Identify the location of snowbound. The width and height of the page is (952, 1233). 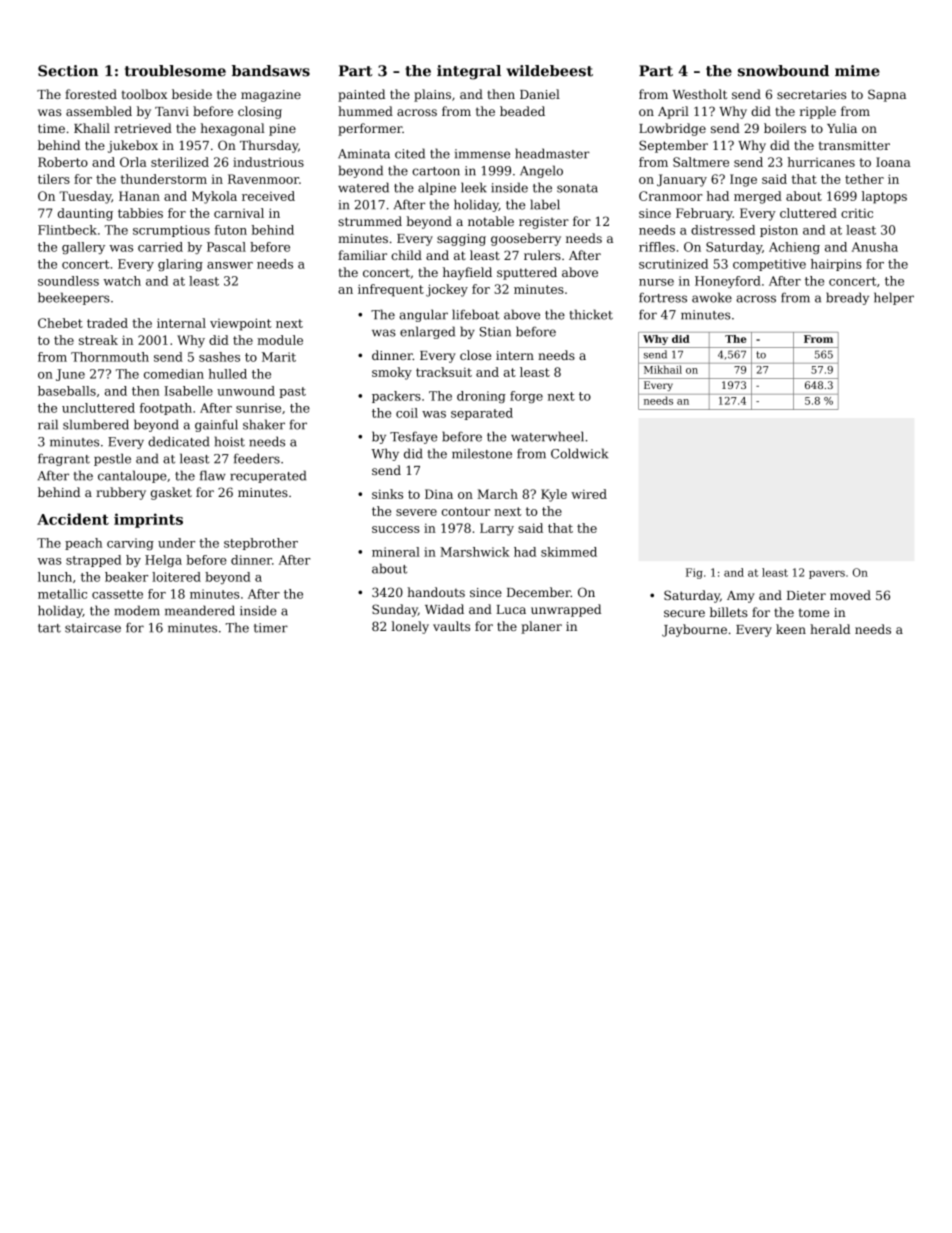
(783, 71).
